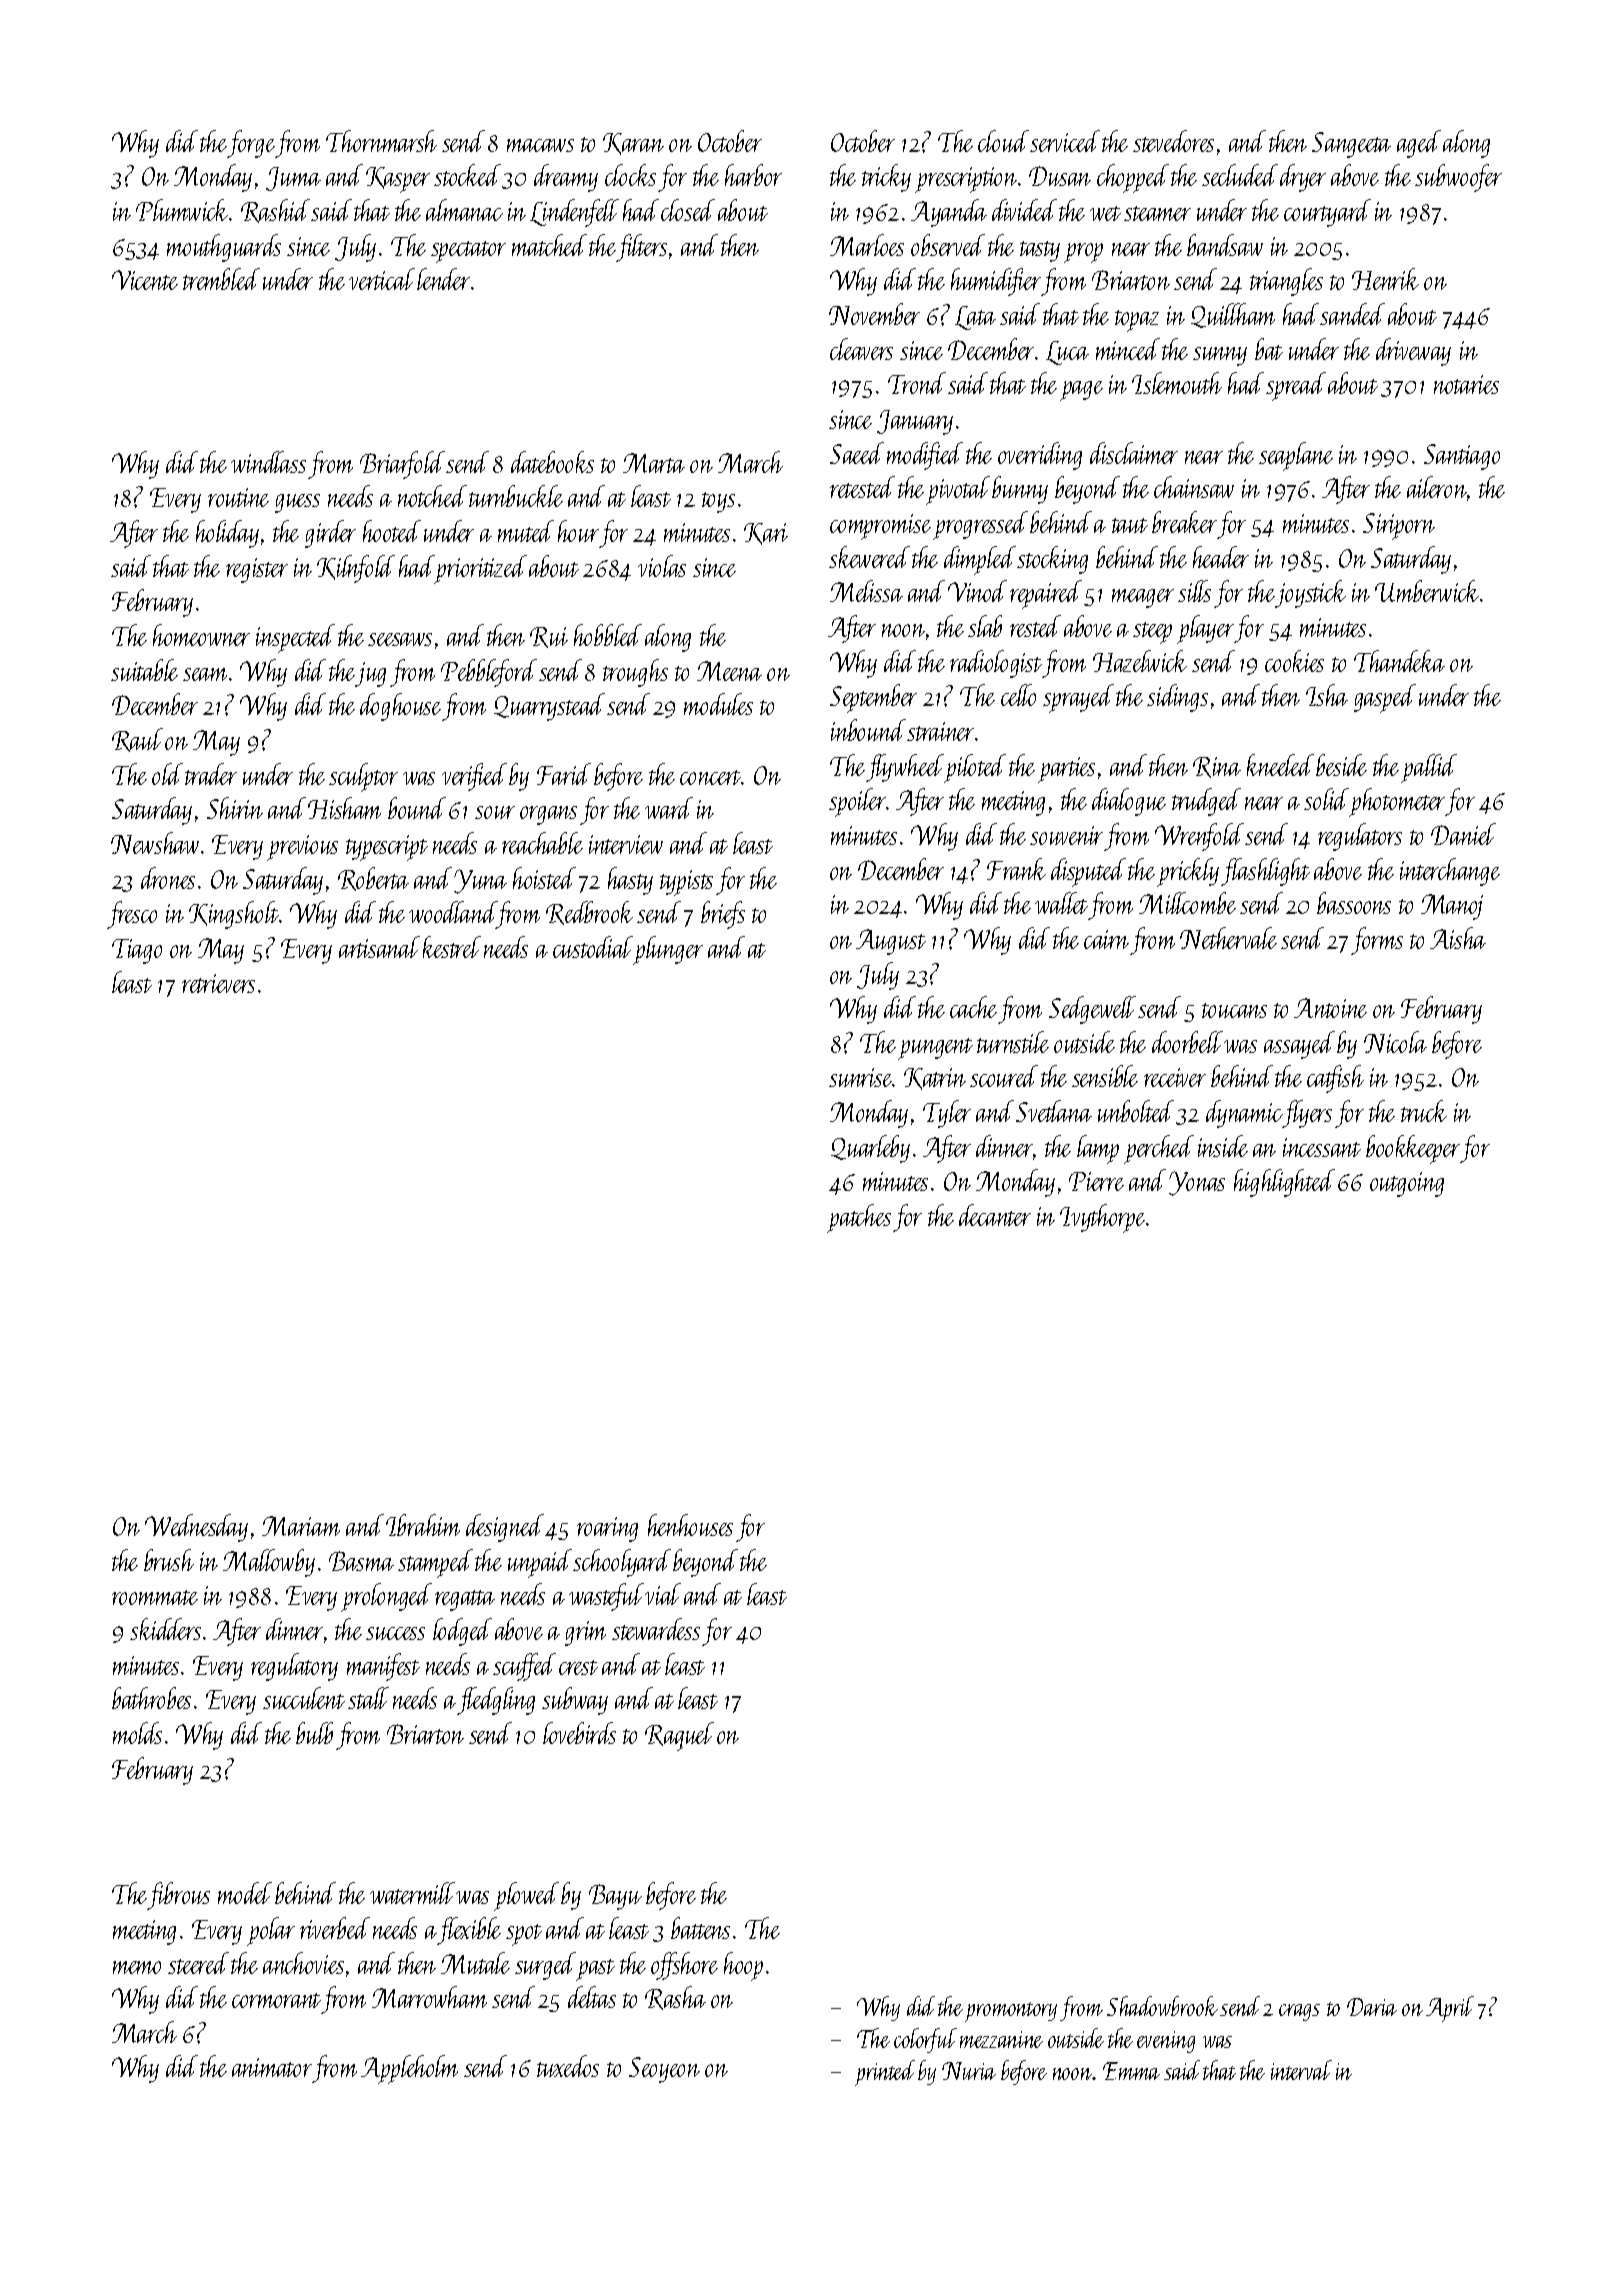 This document has width=1620, height=2292. What do you see at coordinates (969, 2071) in the document?
I see `Nuria` at bounding box center [969, 2071].
